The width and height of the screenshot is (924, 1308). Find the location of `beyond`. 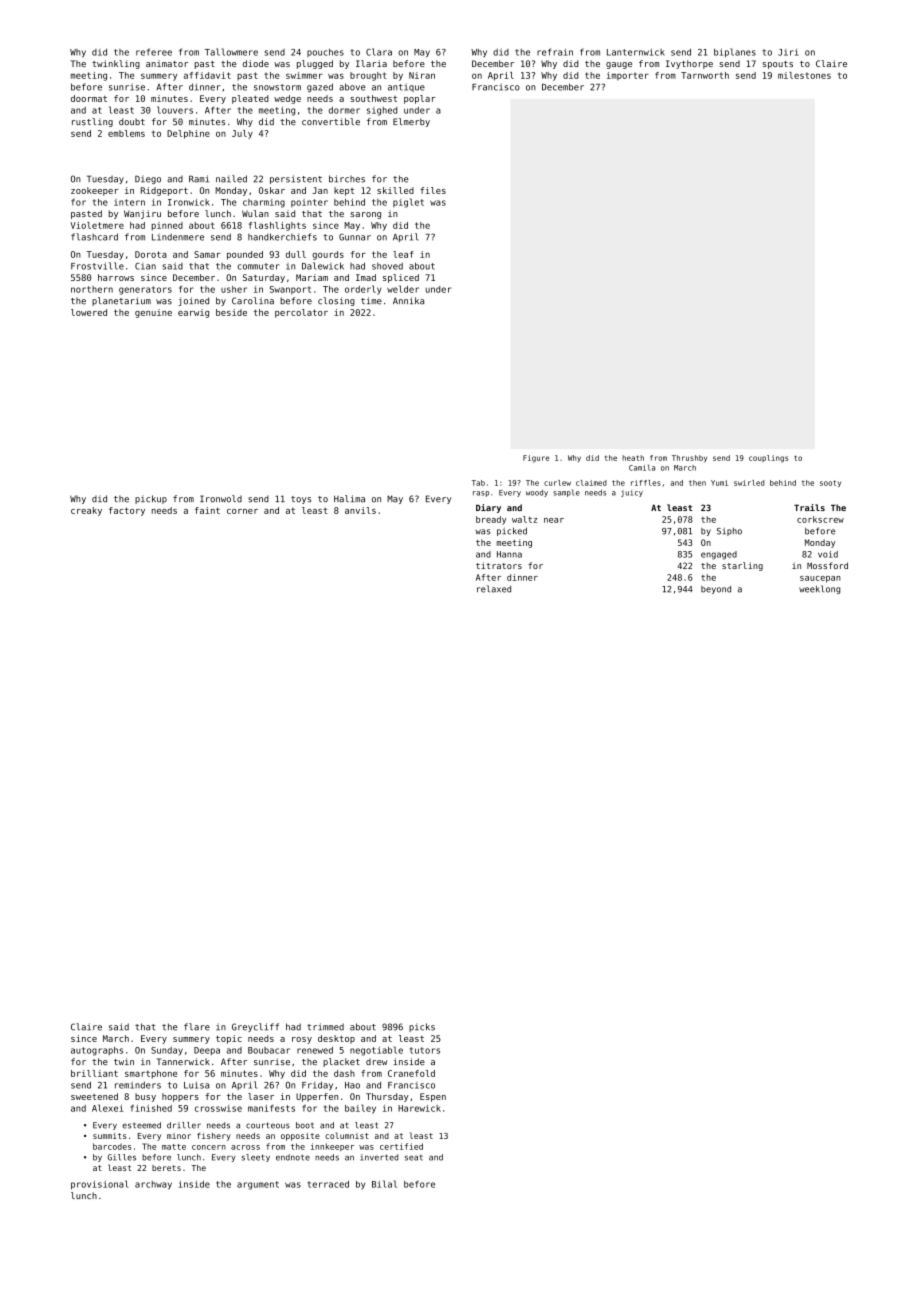

beyond is located at coordinates (716, 590).
